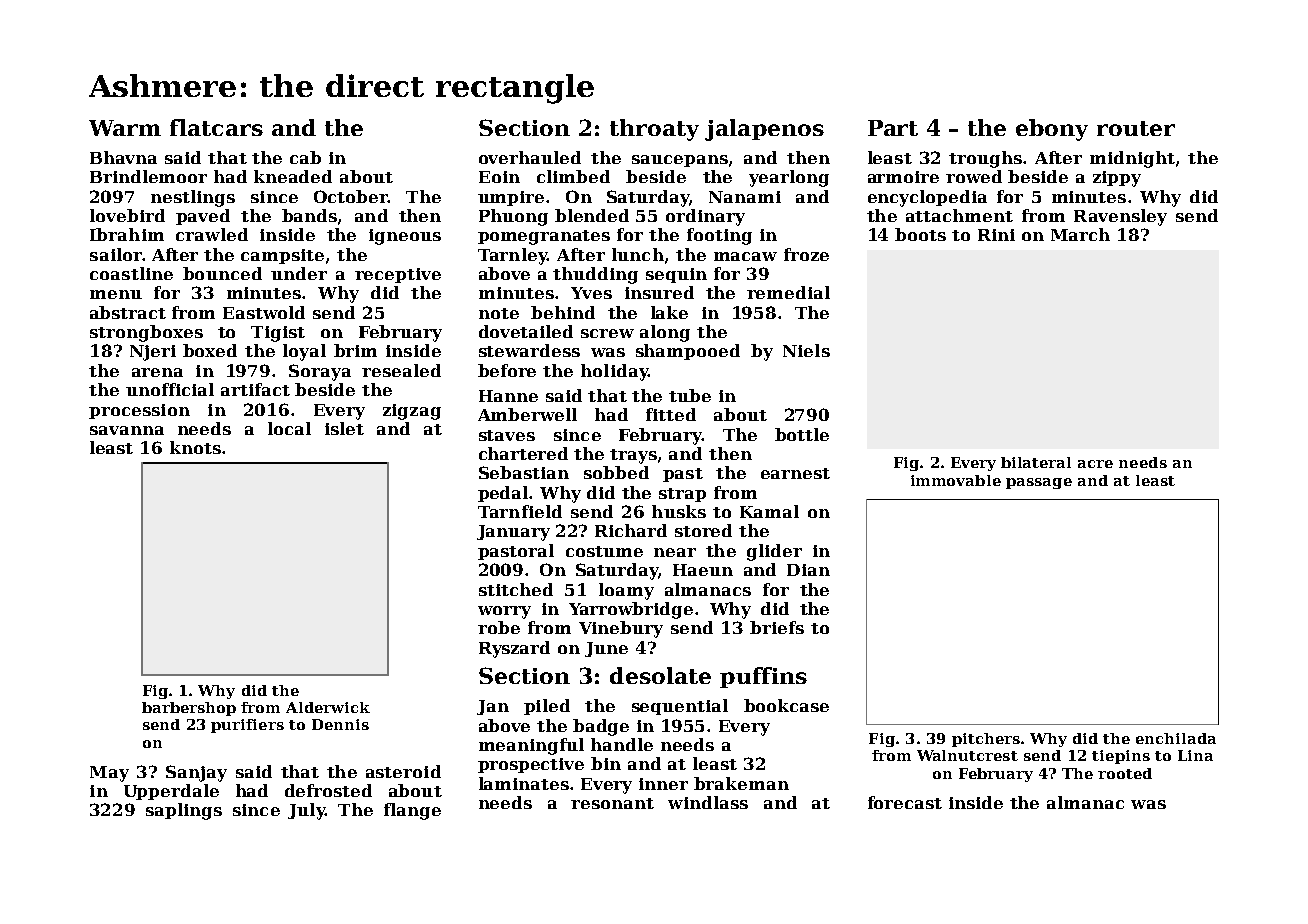 The height and width of the image is (924, 1308). I want to click on loamy, so click(626, 591).
